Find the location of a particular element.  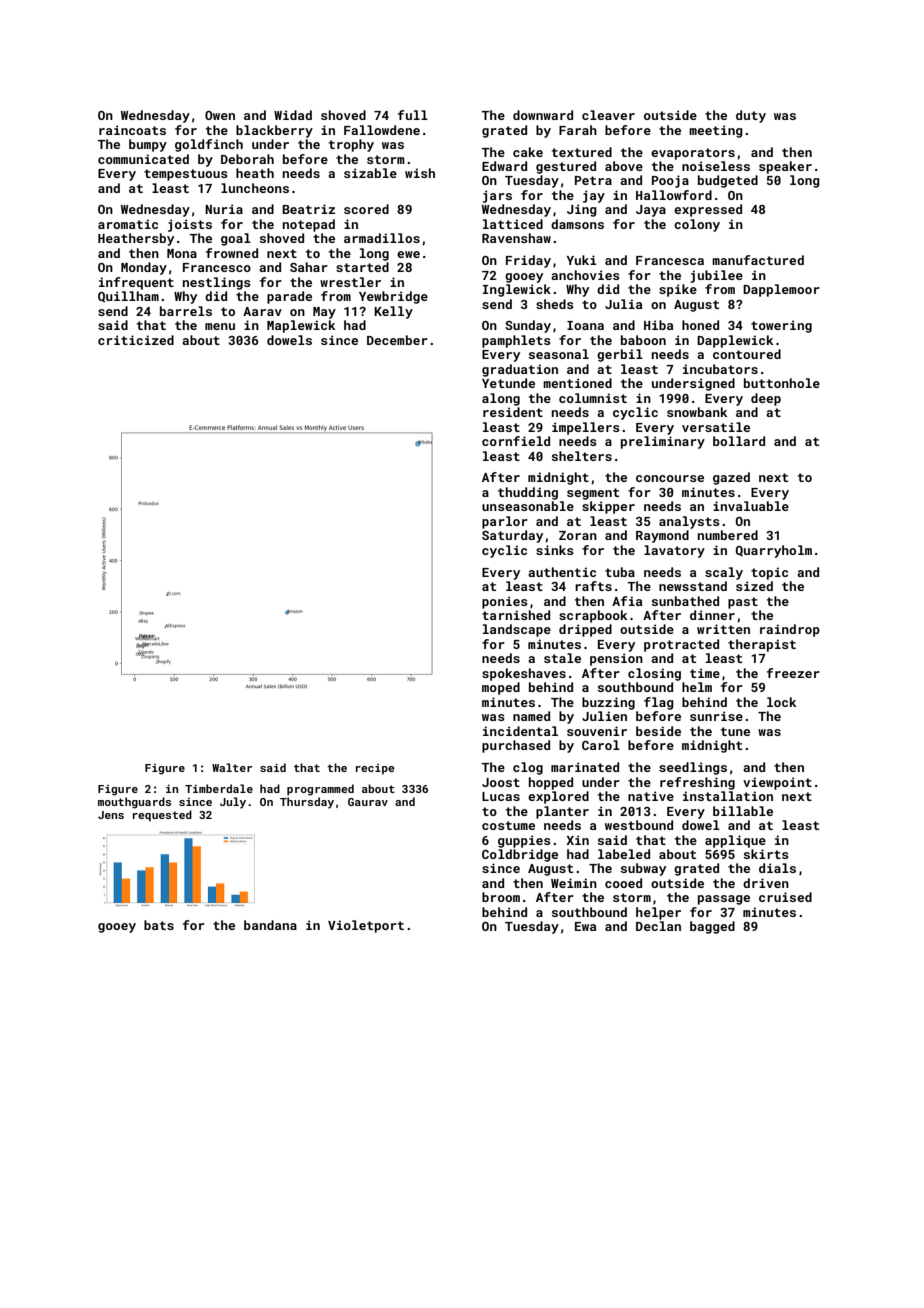

Jens is located at coordinates (111, 815).
